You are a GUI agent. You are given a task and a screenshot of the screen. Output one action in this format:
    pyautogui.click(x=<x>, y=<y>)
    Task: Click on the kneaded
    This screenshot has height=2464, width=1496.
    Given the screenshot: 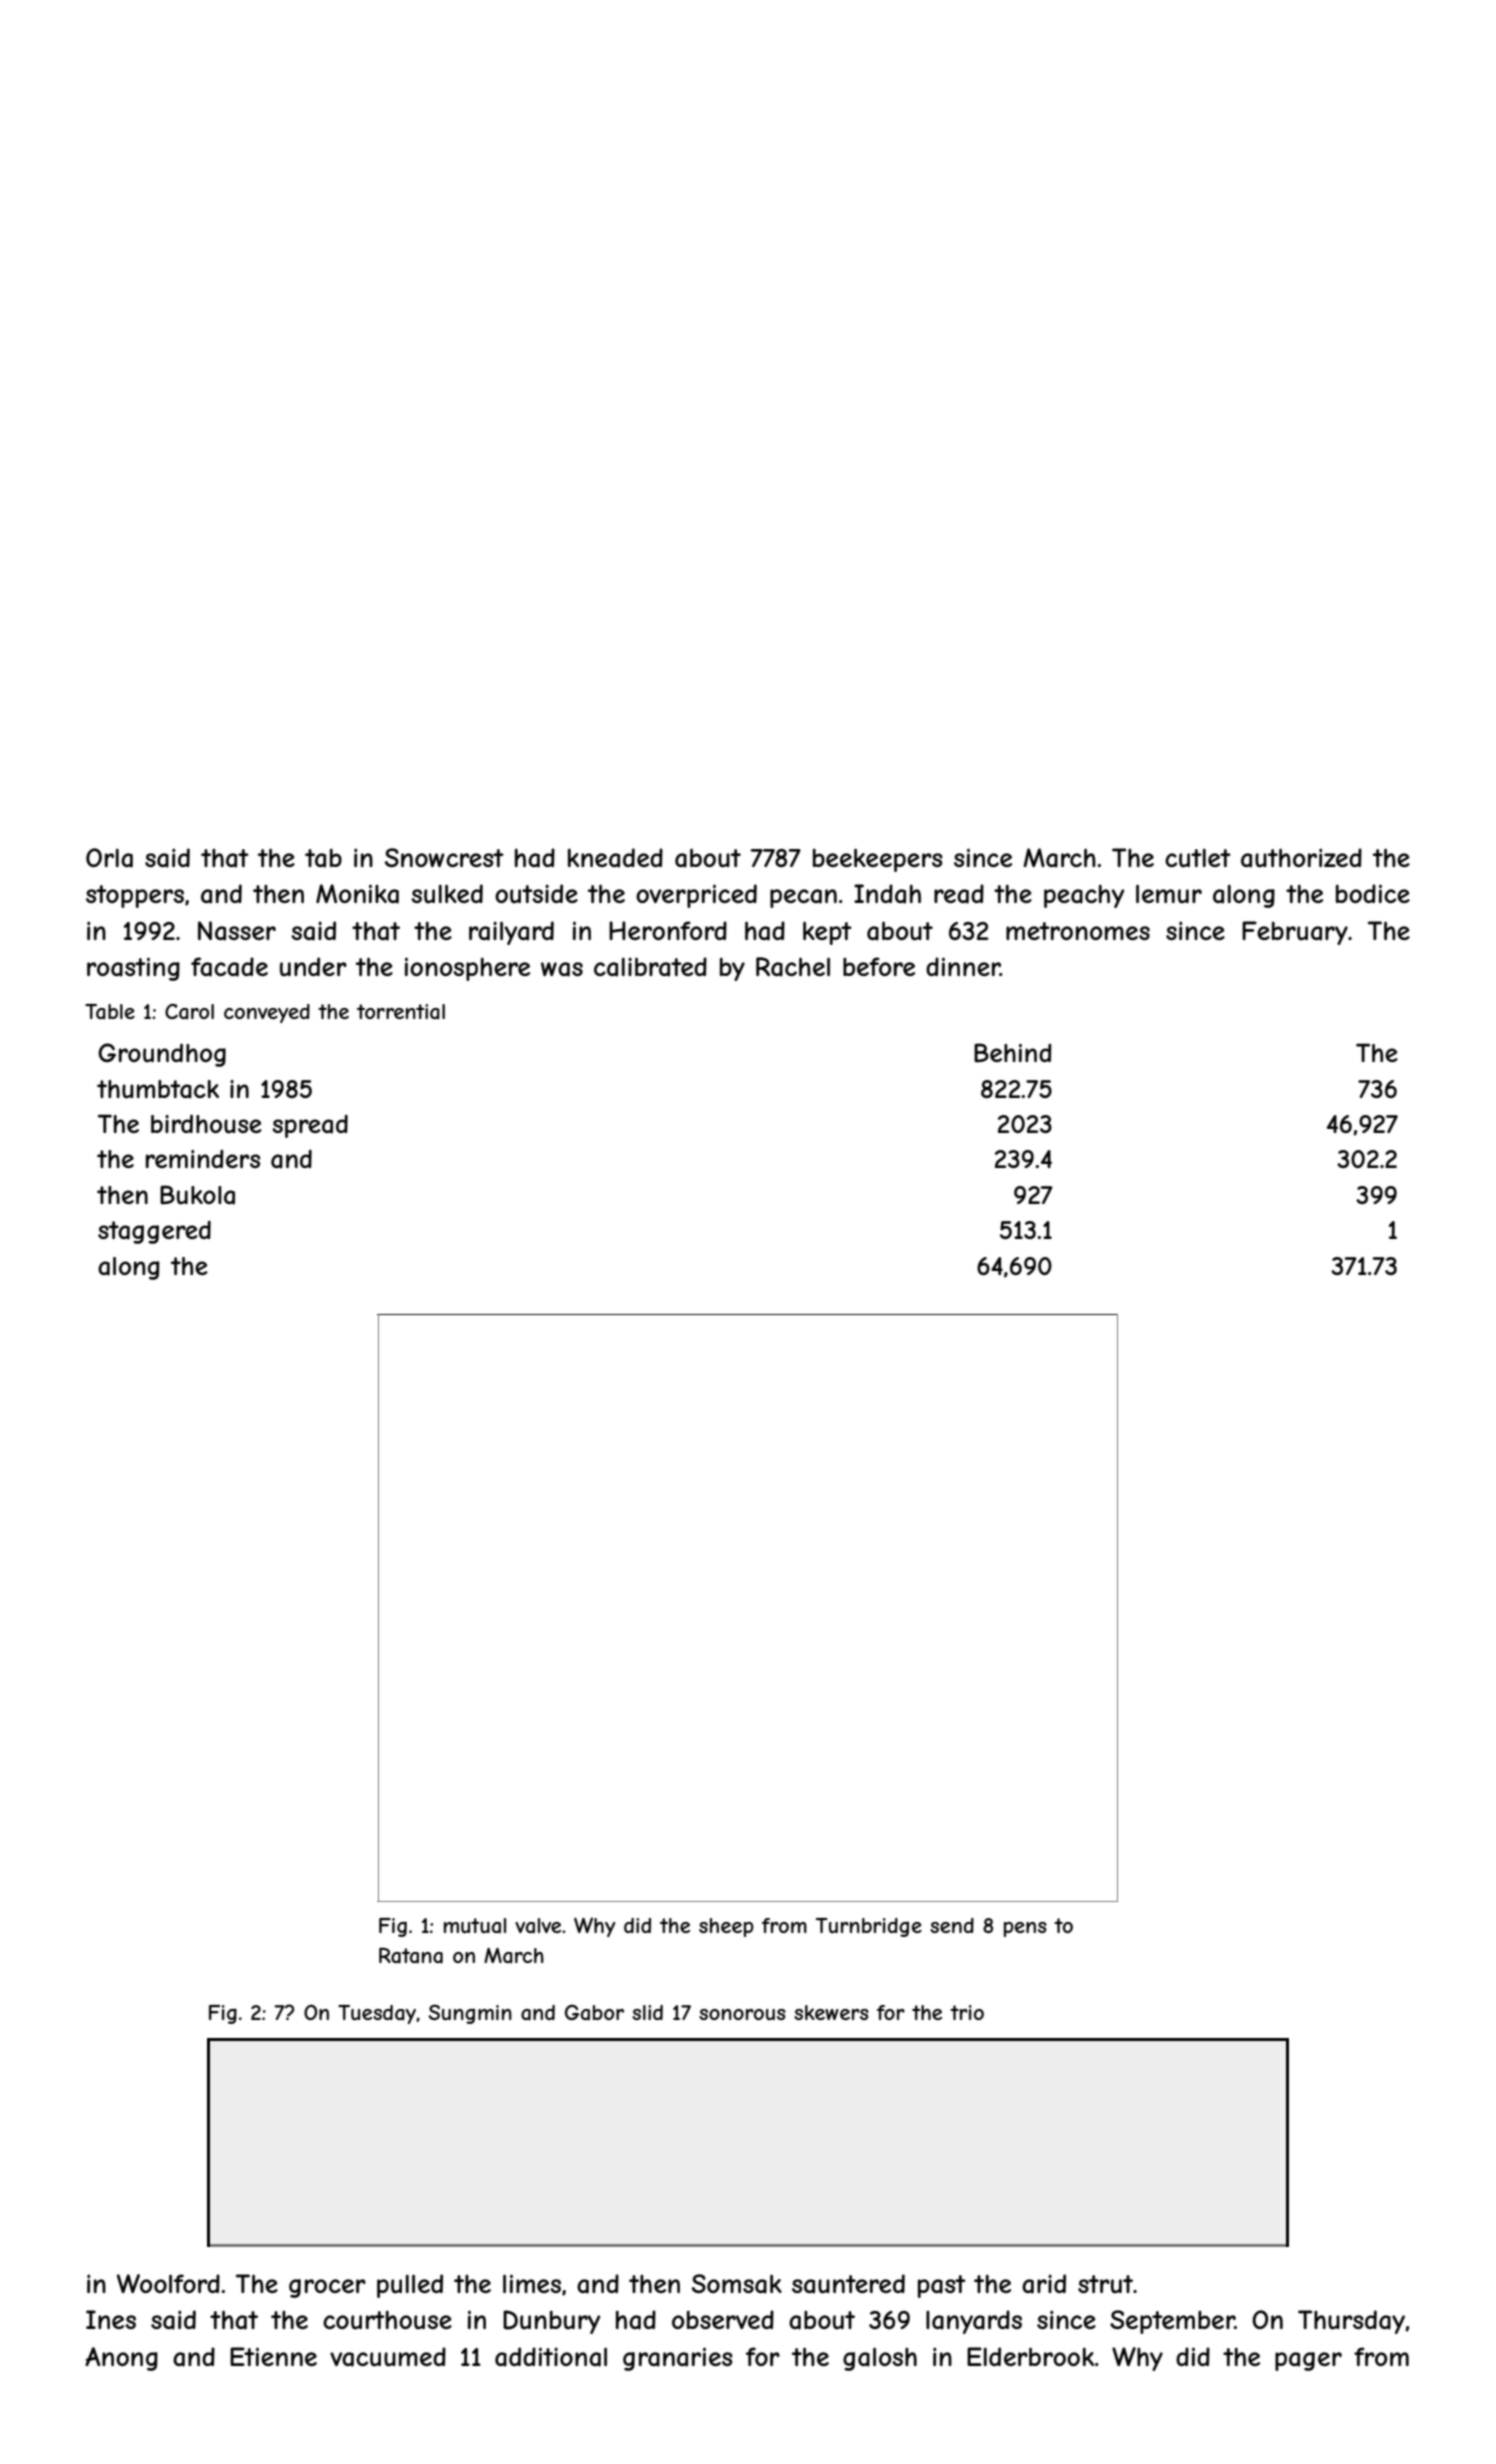 What is the action you would take?
    pyautogui.click(x=615, y=858)
